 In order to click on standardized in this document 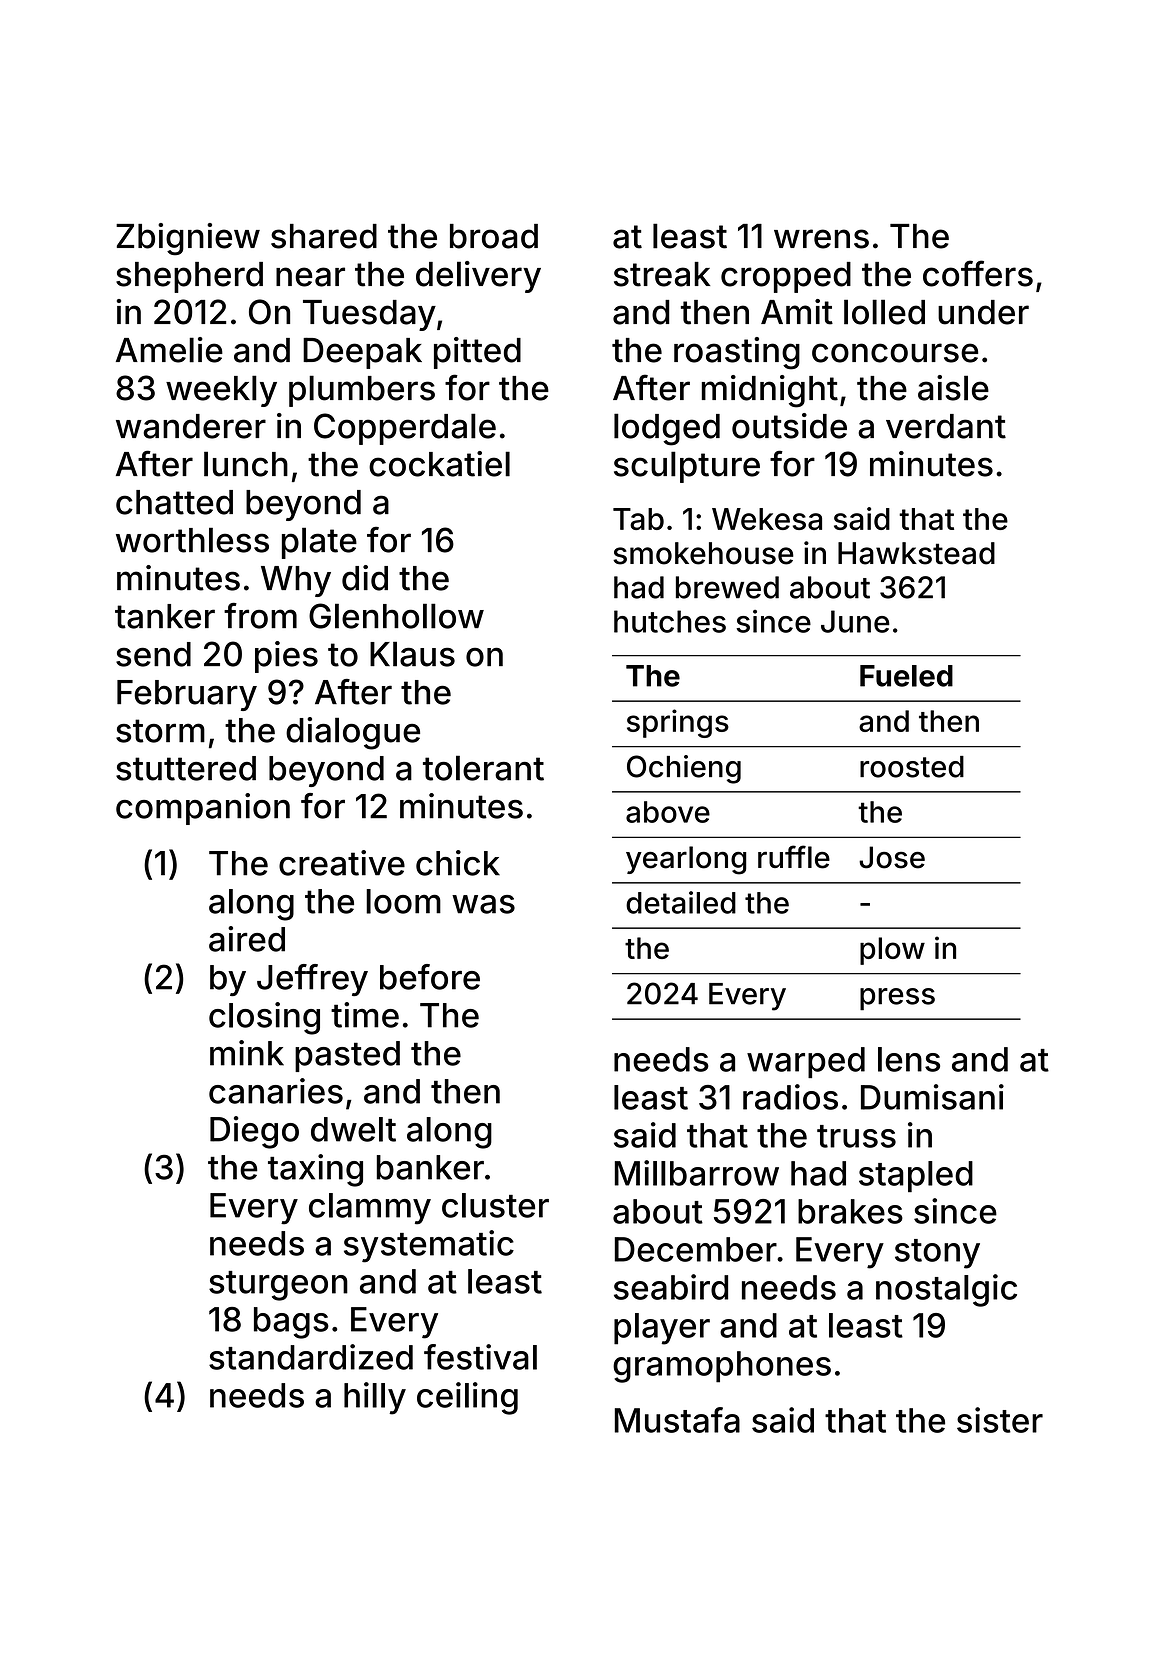, I will do `click(311, 1357)`.
